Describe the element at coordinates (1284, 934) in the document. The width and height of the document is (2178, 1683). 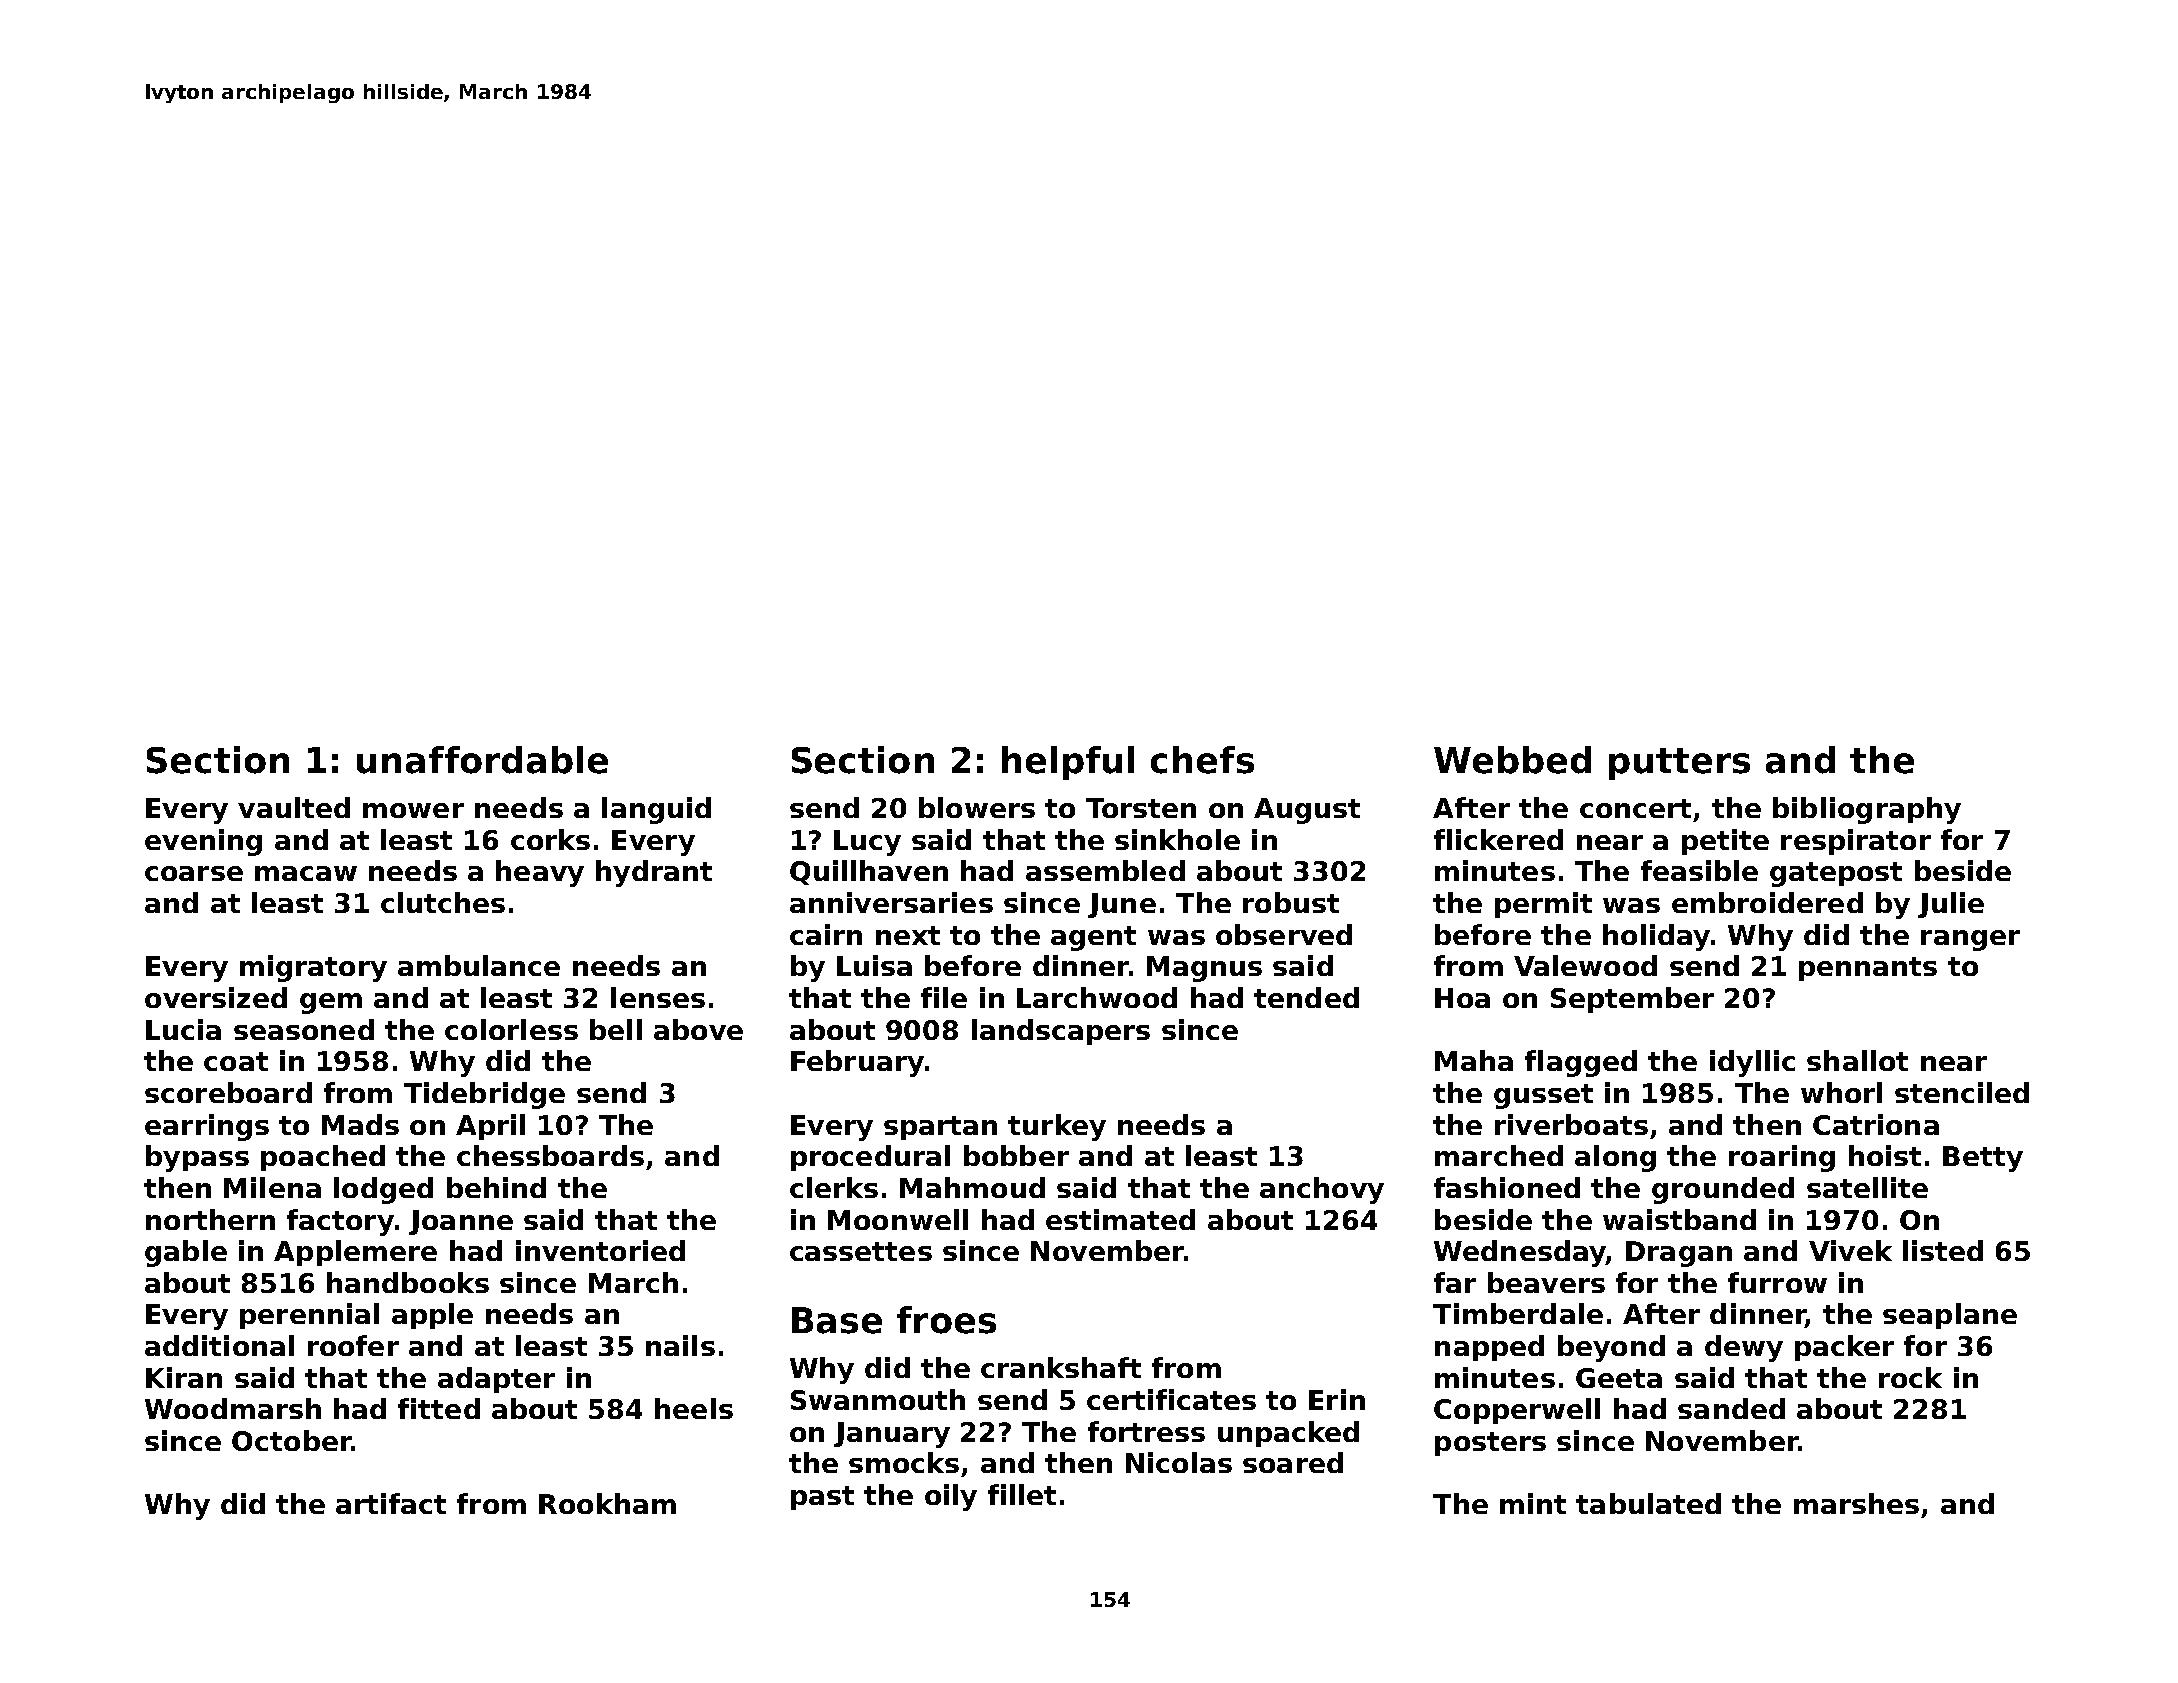
I see `observed` at that location.
